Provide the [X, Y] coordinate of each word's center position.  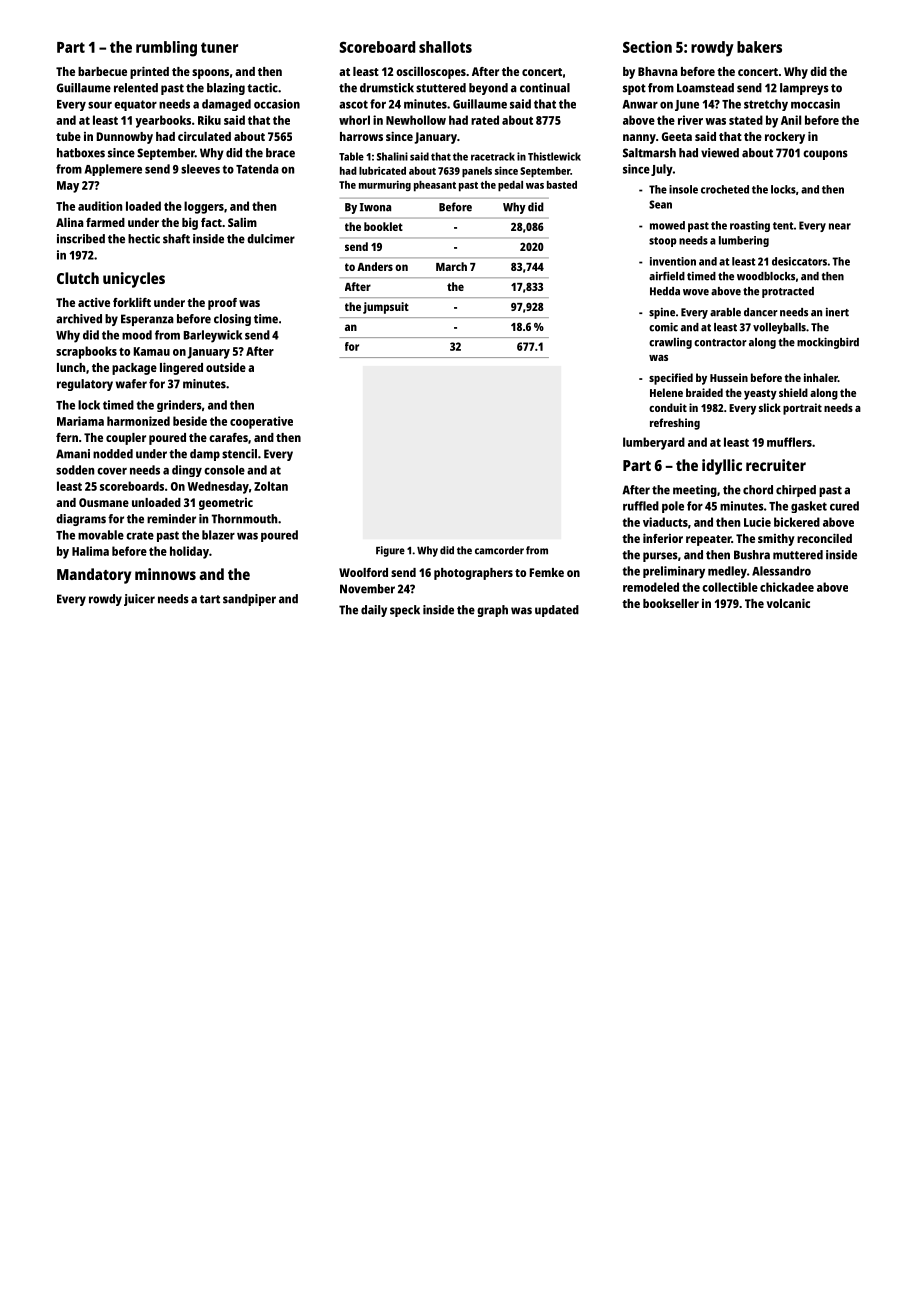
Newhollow [416, 120]
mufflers [789, 442]
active [94, 302]
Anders [375, 266]
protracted [788, 292]
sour [100, 105]
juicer [139, 600]
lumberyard [654, 443]
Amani [73, 454]
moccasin [815, 104]
